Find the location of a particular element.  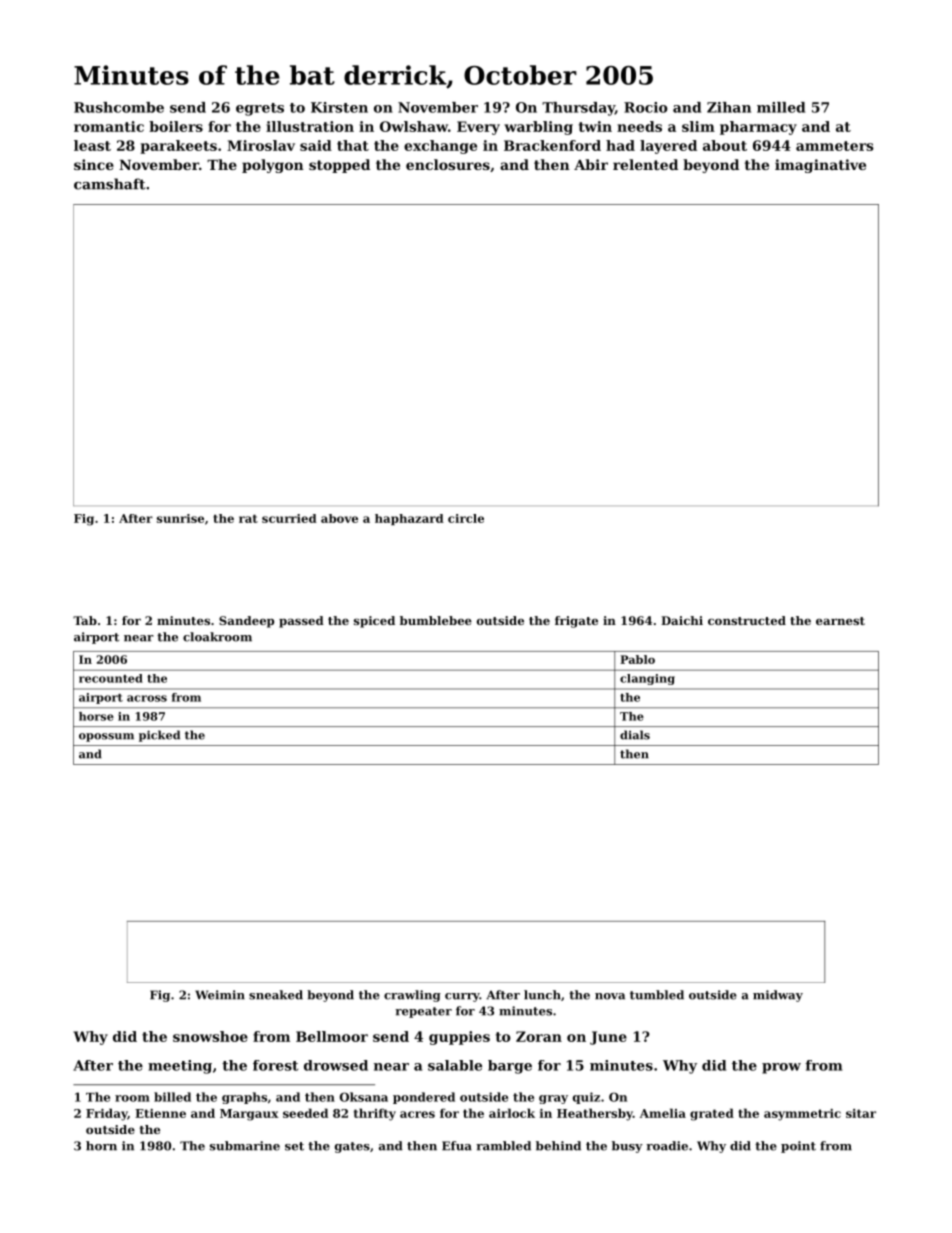

romantic is located at coordinates (109, 126).
